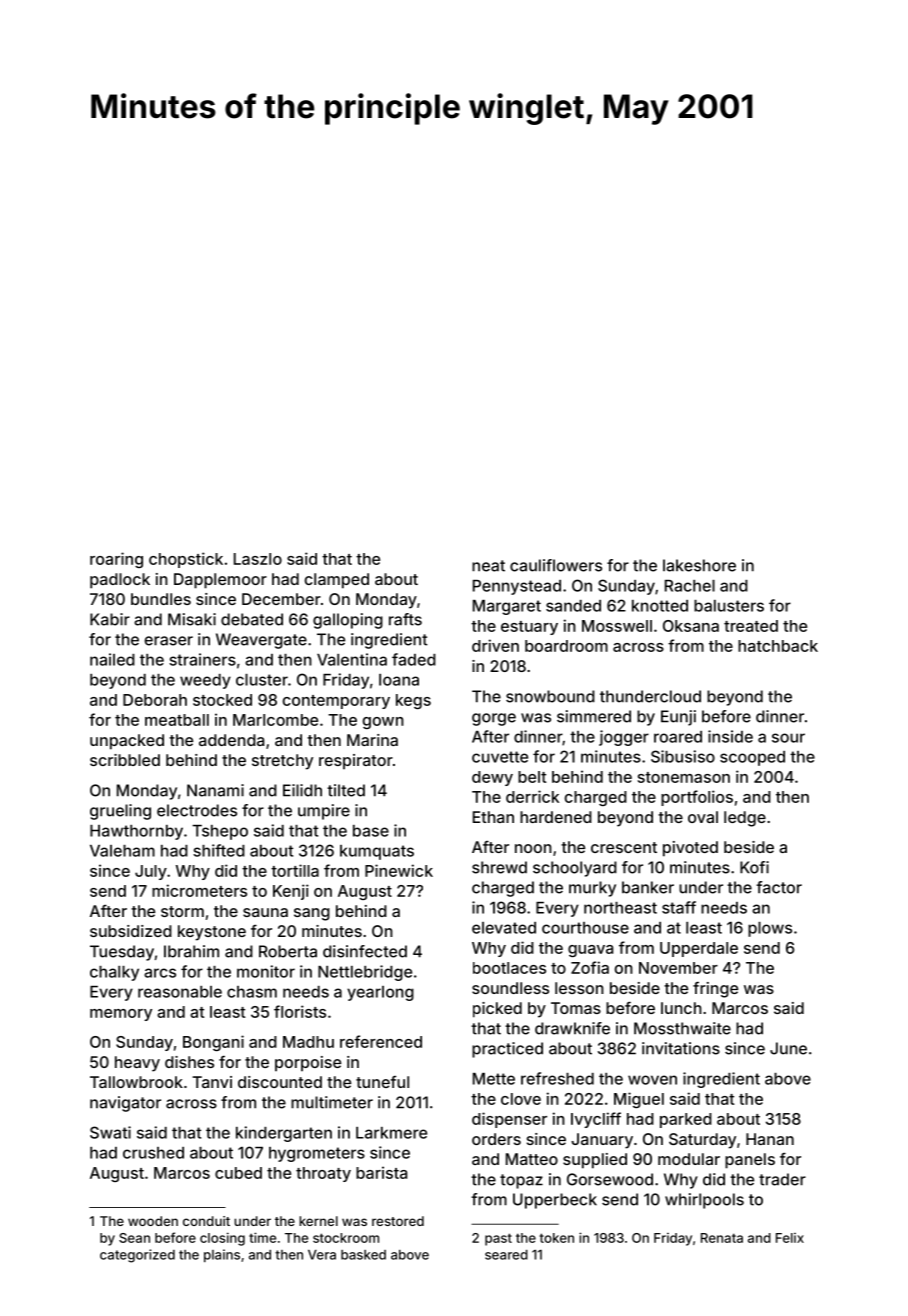  What do you see at coordinates (206, 1221) in the image?
I see `conduit` at bounding box center [206, 1221].
